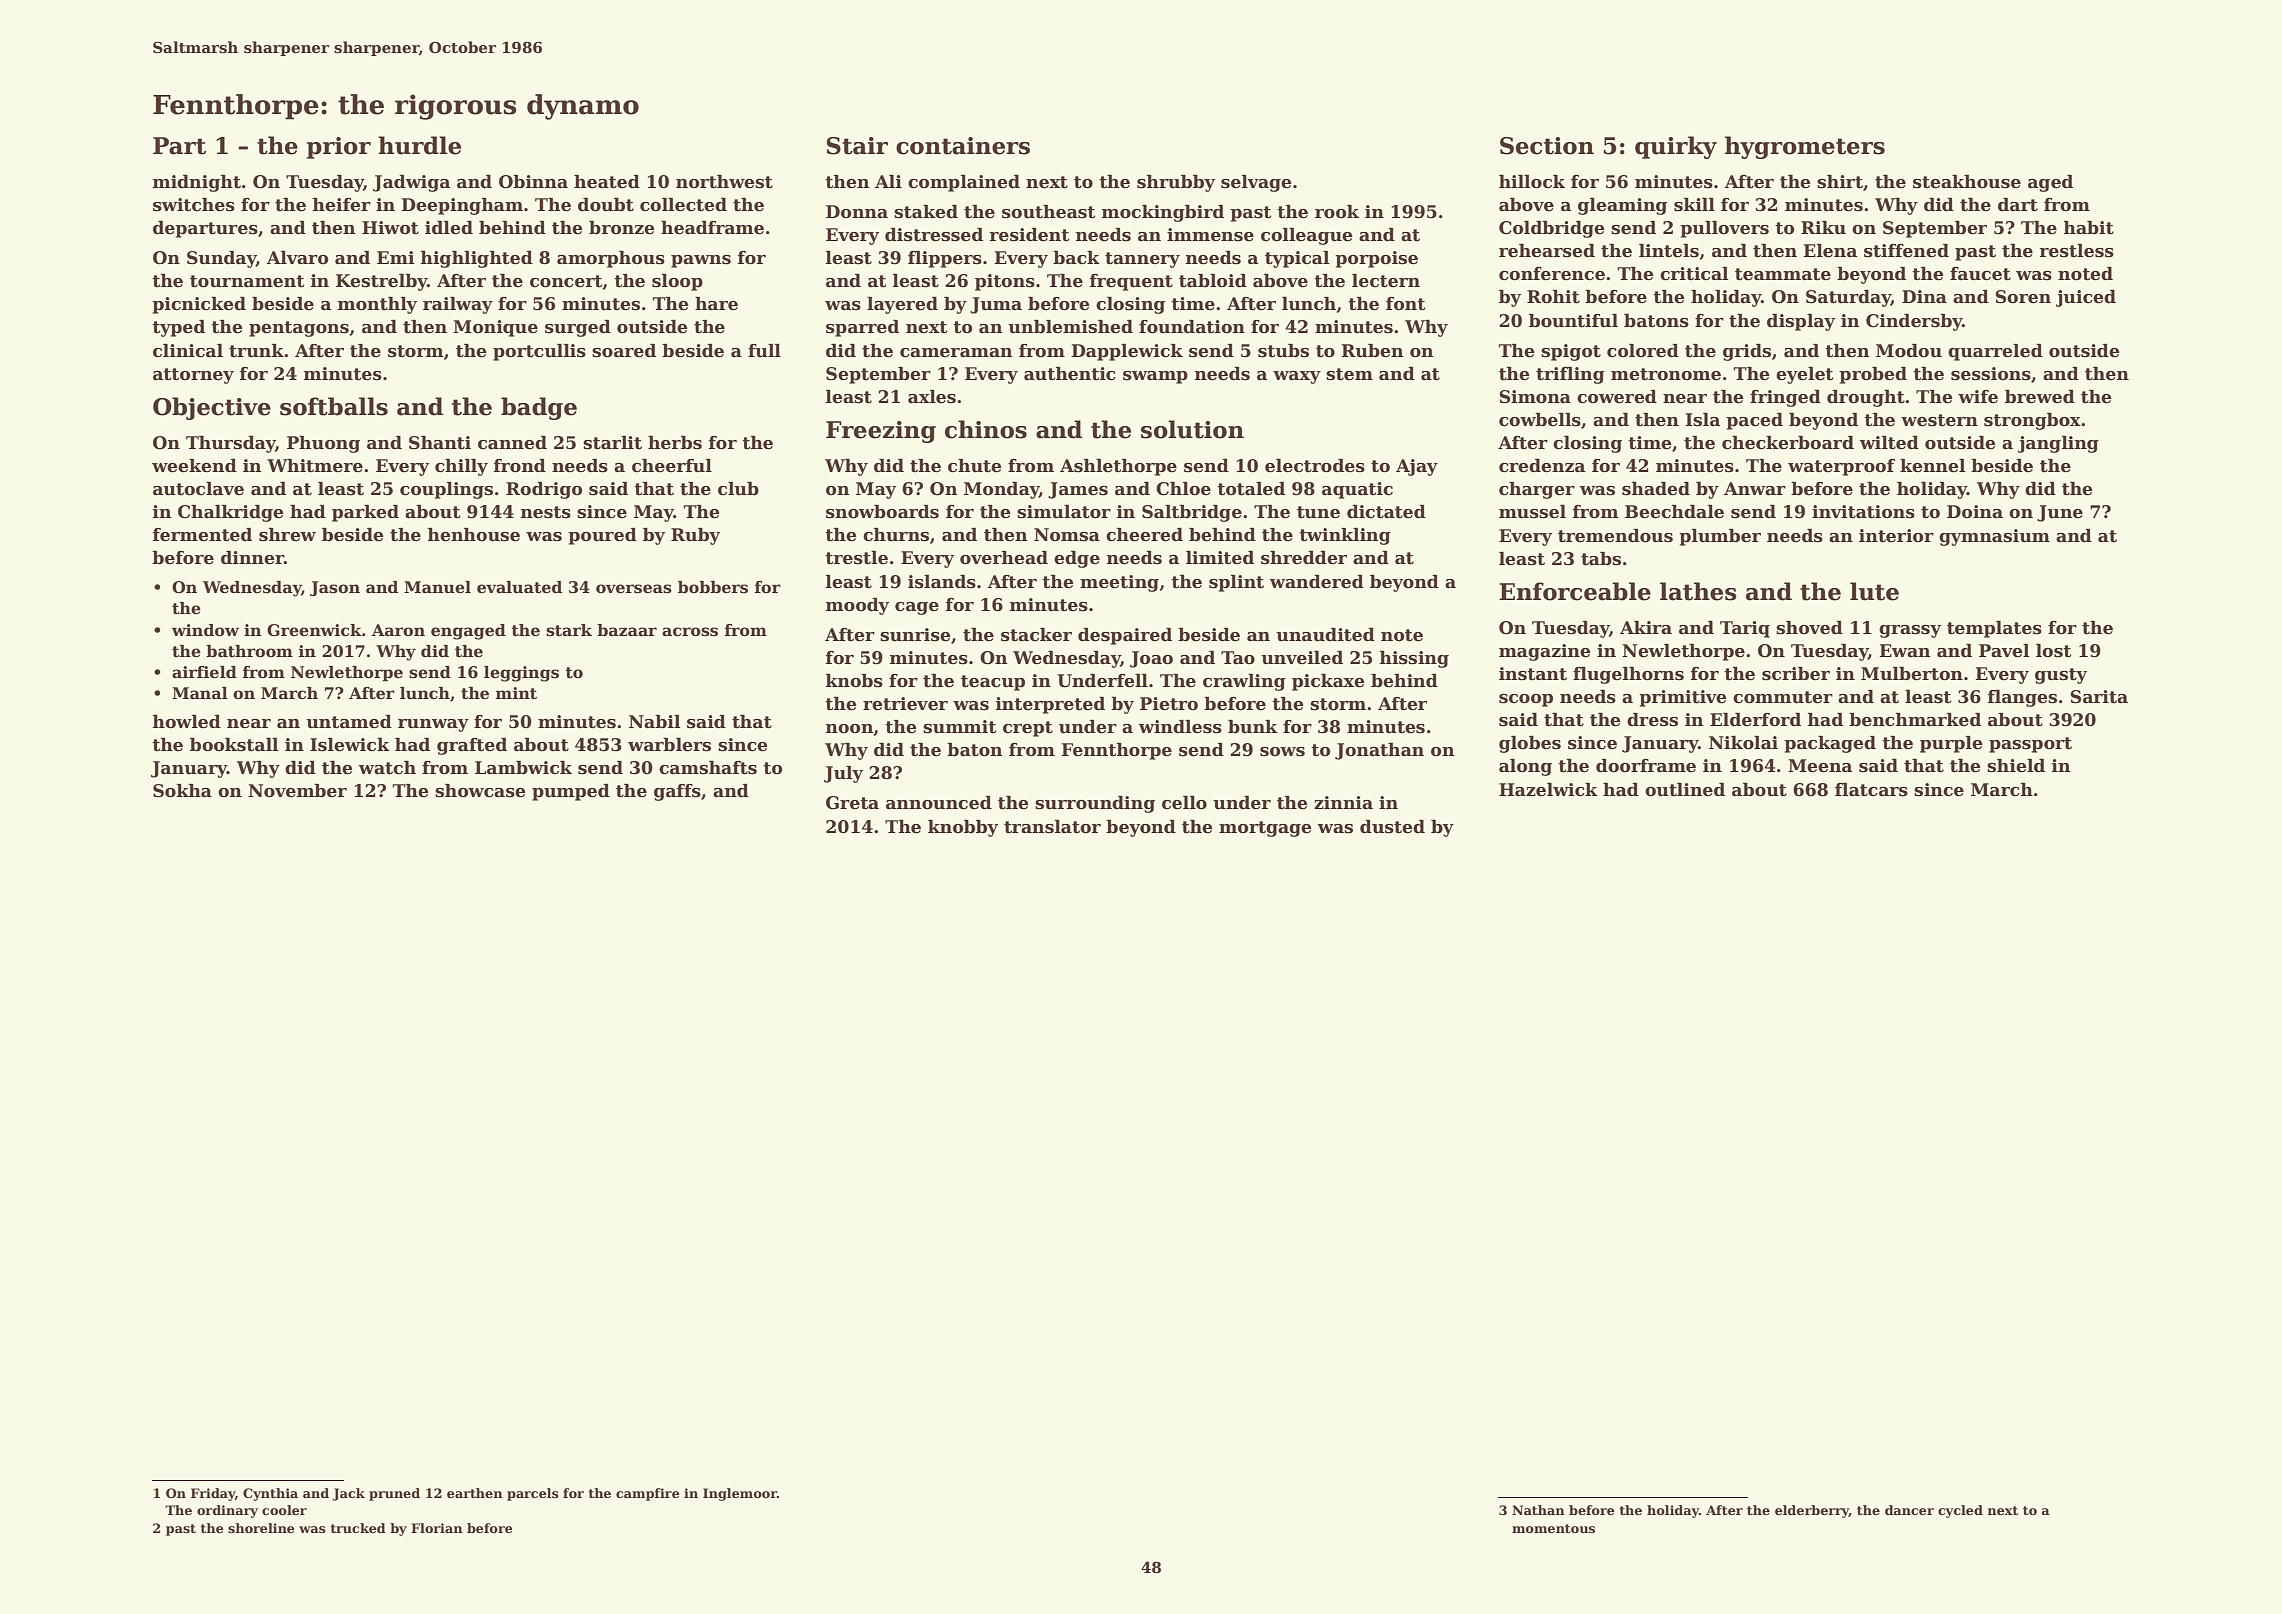  Describe the element at coordinates (1005, 282) in the screenshot. I see `pitons` at that location.
